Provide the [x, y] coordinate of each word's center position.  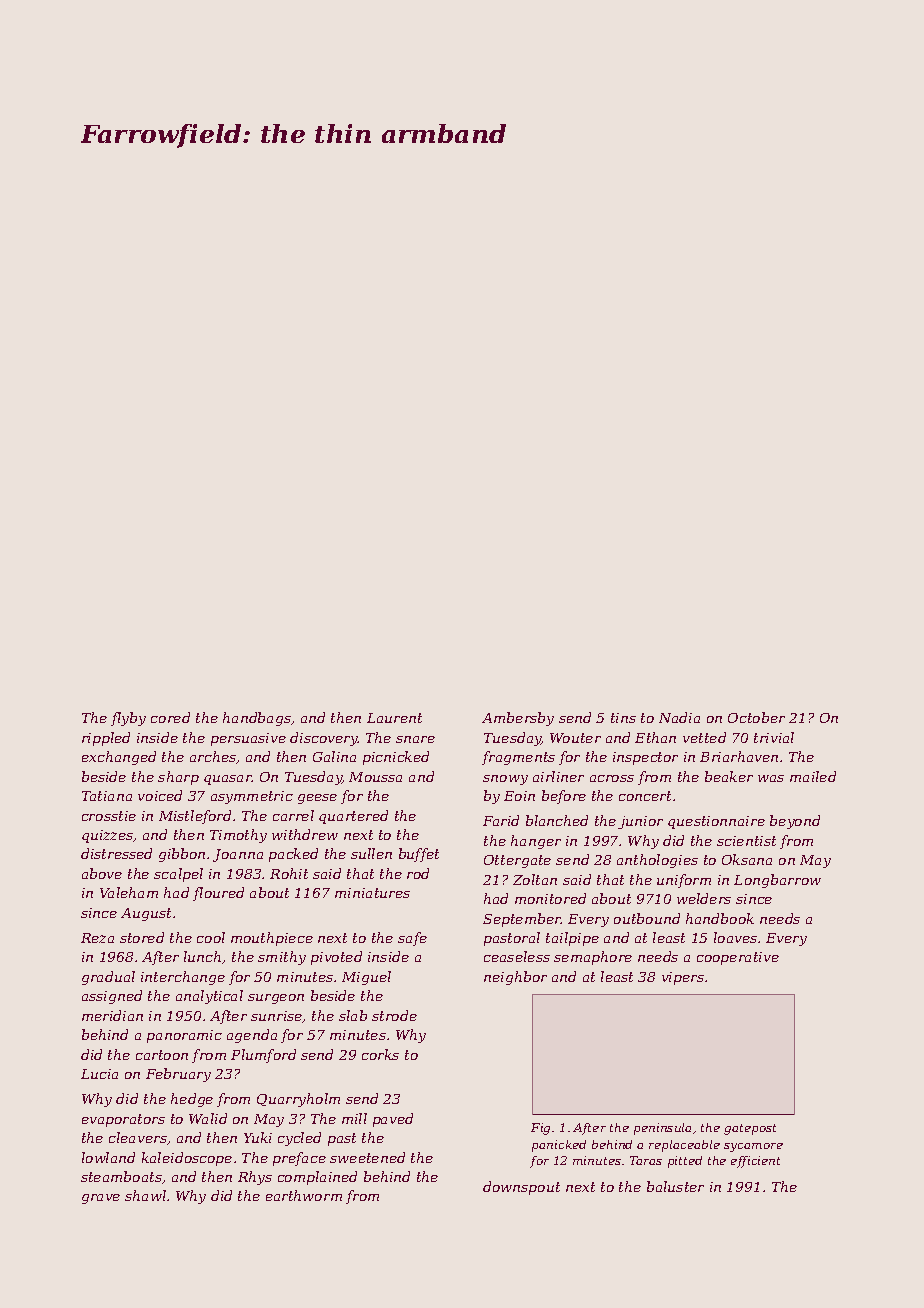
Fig [540, 1129]
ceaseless [517, 956]
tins [623, 718]
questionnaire [716, 822]
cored [170, 717]
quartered [353, 817]
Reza [97, 938]
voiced [160, 795]
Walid [208, 1118]
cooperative [738, 958]
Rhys [255, 1178]
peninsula [662, 1129]
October [756, 717]
